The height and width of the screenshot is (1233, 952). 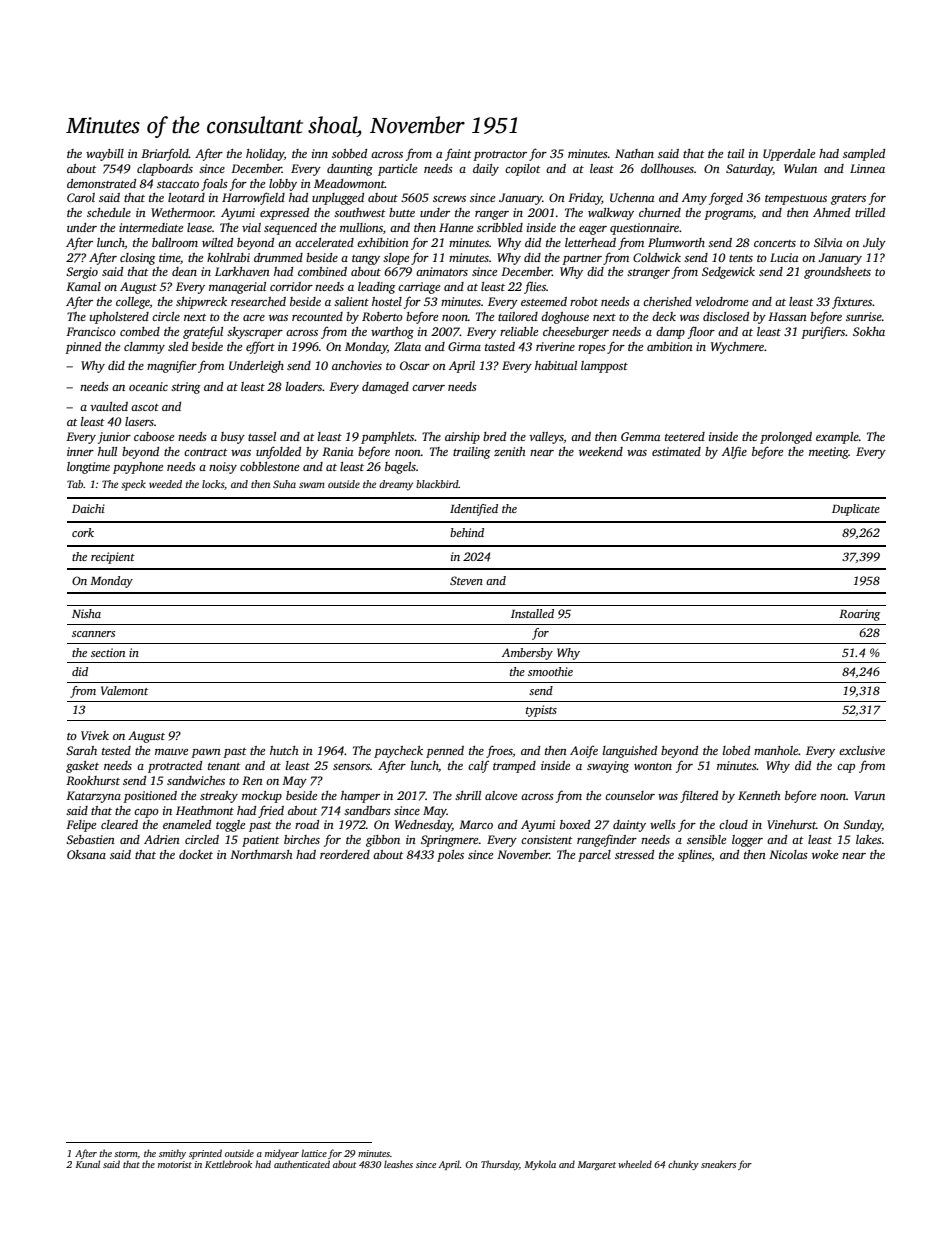 I want to click on Briarfold, so click(x=165, y=154).
